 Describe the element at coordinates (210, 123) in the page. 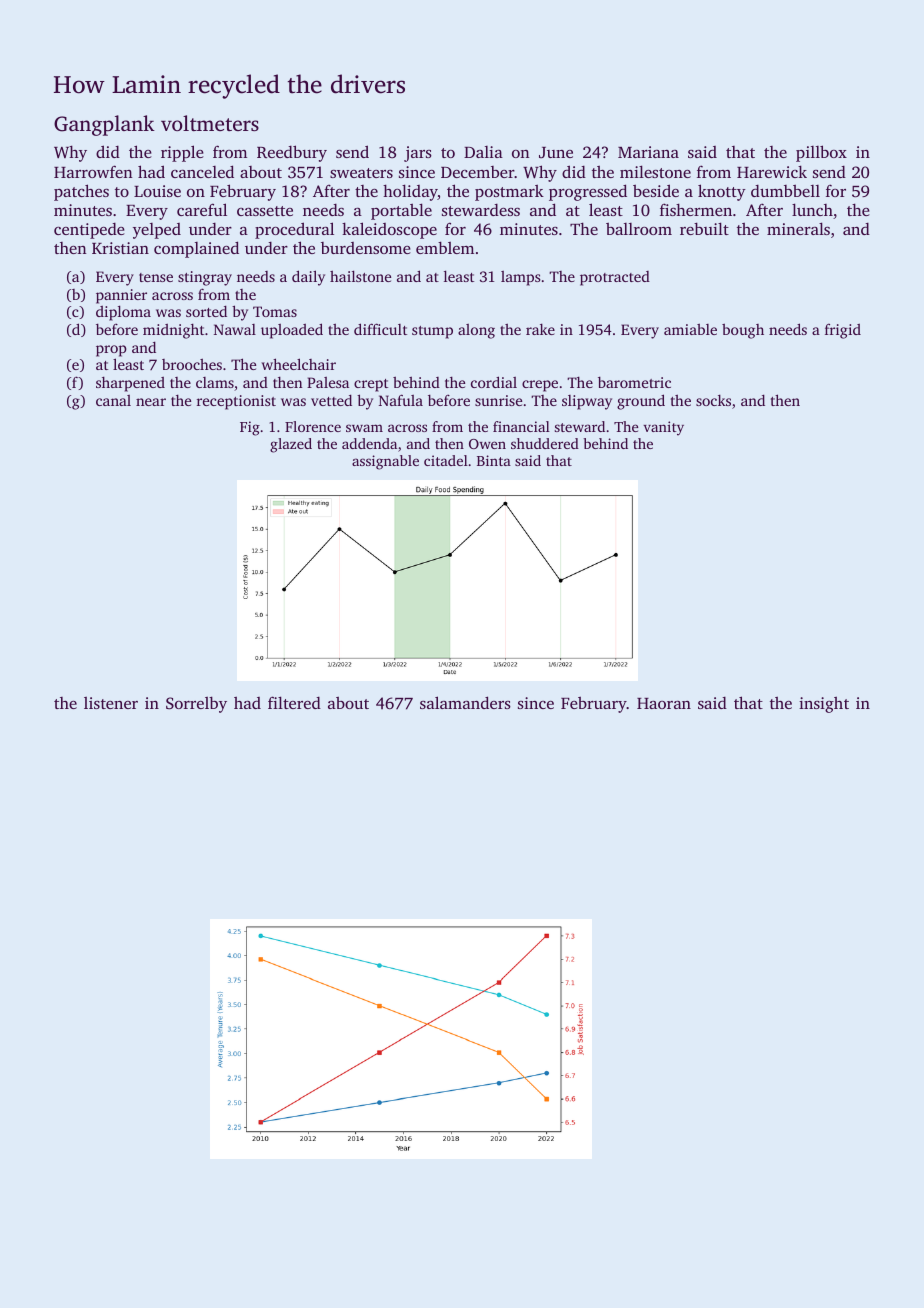

I see `voltmeters` at that location.
